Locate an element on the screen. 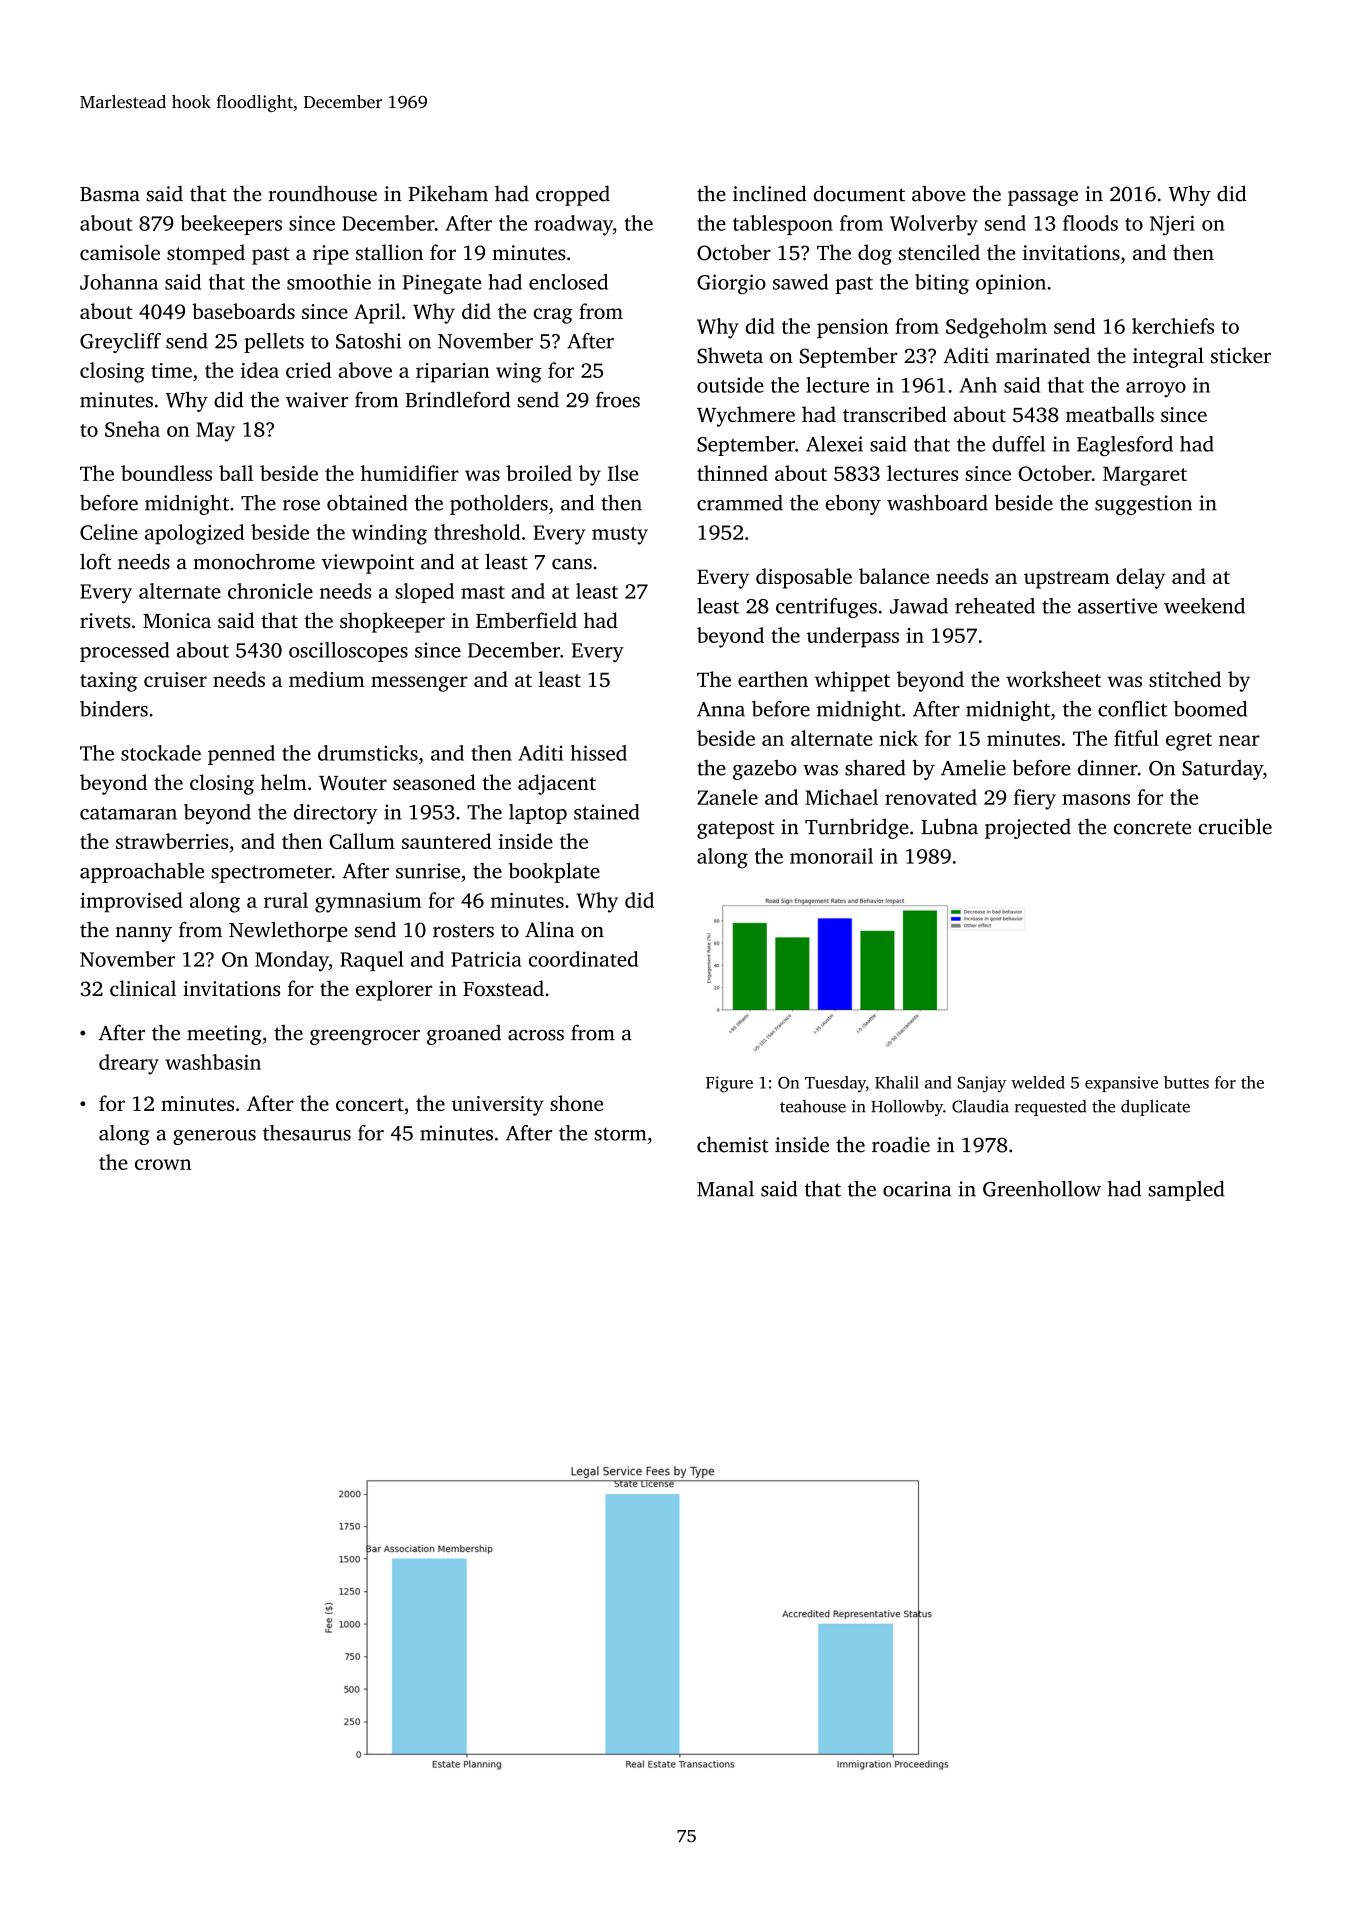 Image resolution: width=1353 pixels, height=1914 pixels. sampled is located at coordinates (1186, 1191).
